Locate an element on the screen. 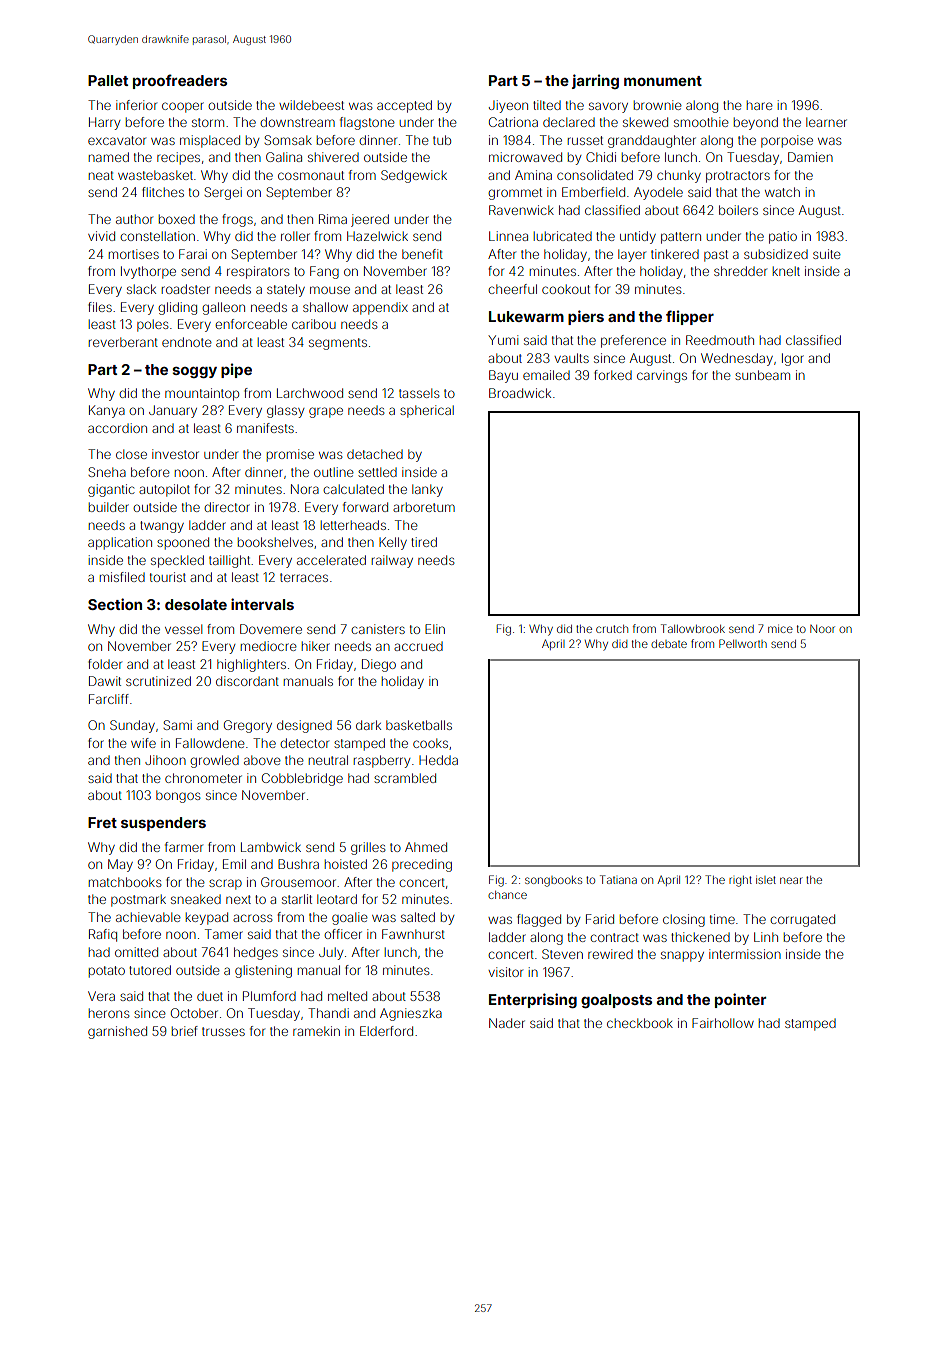 The width and height of the screenshot is (948, 1347). wildebeest is located at coordinates (311, 105).
